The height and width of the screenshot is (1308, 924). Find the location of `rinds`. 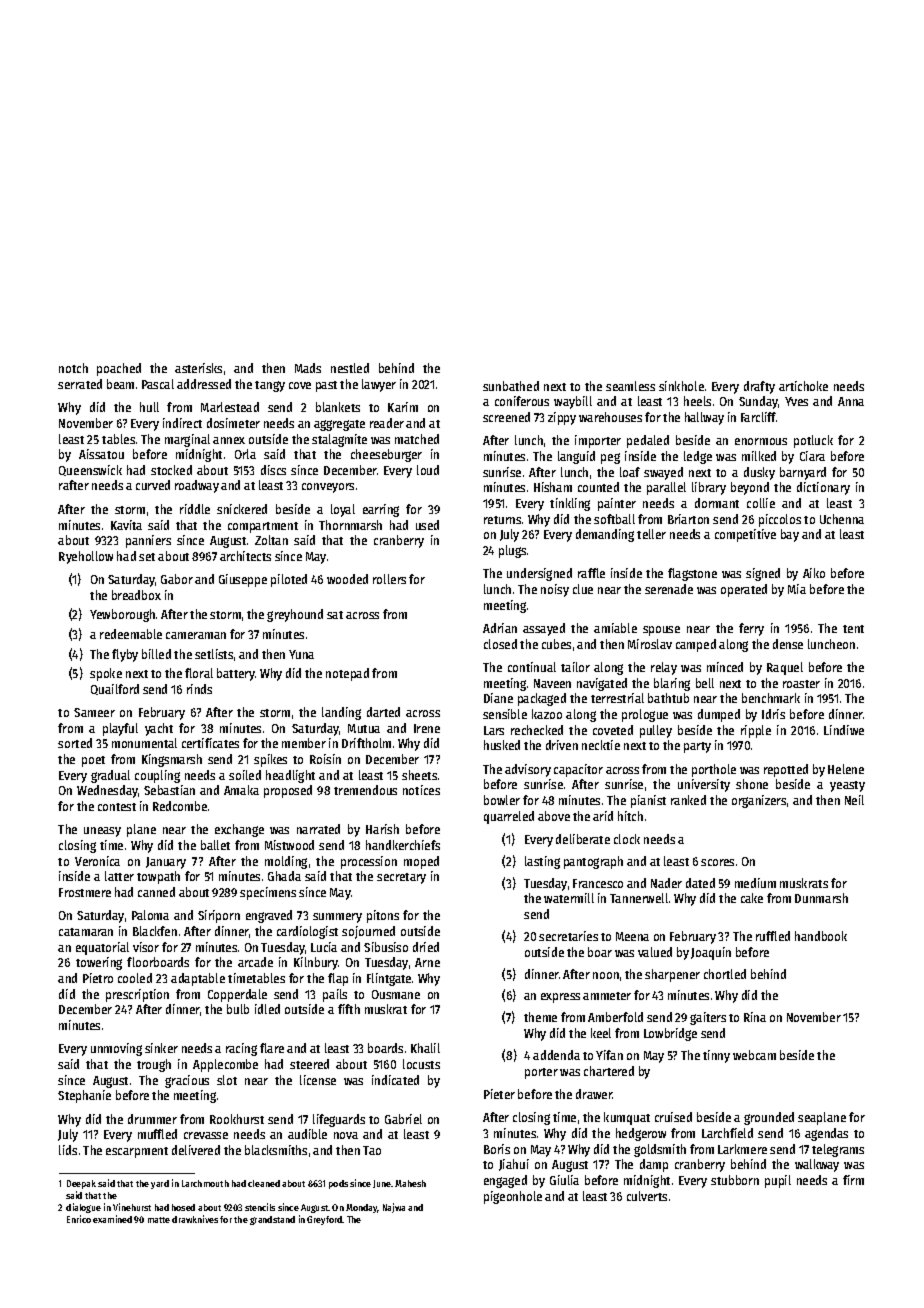

rinds is located at coordinates (199, 689).
